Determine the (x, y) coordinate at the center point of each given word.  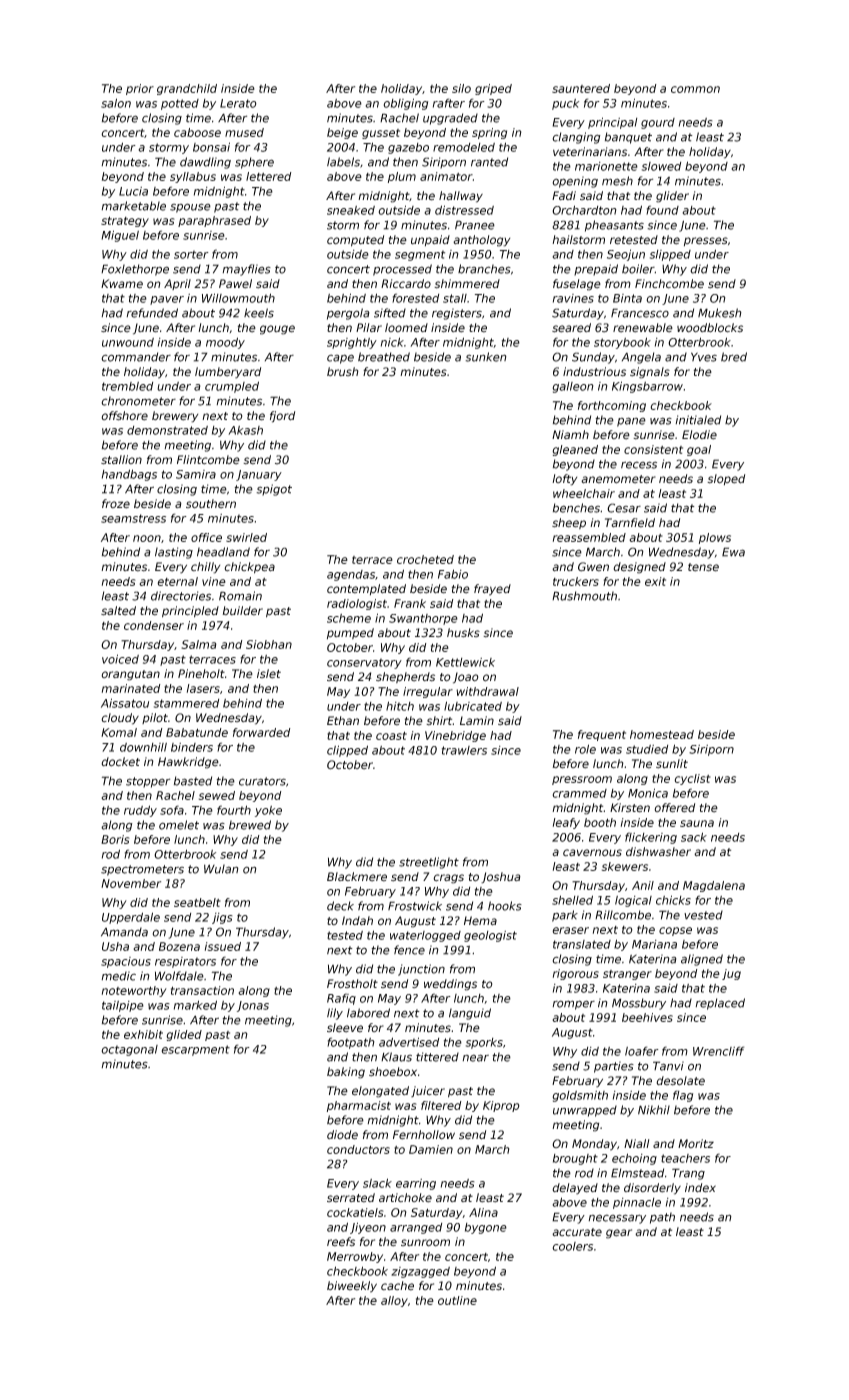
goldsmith (580, 1096)
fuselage (577, 285)
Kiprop (501, 1106)
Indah (357, 920)
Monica (648, 793)
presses (706, 241)
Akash (245, 430)
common (695, 89)
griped (493, 89)
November (131, 883)
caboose (197, 132)
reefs (341, 1242)
